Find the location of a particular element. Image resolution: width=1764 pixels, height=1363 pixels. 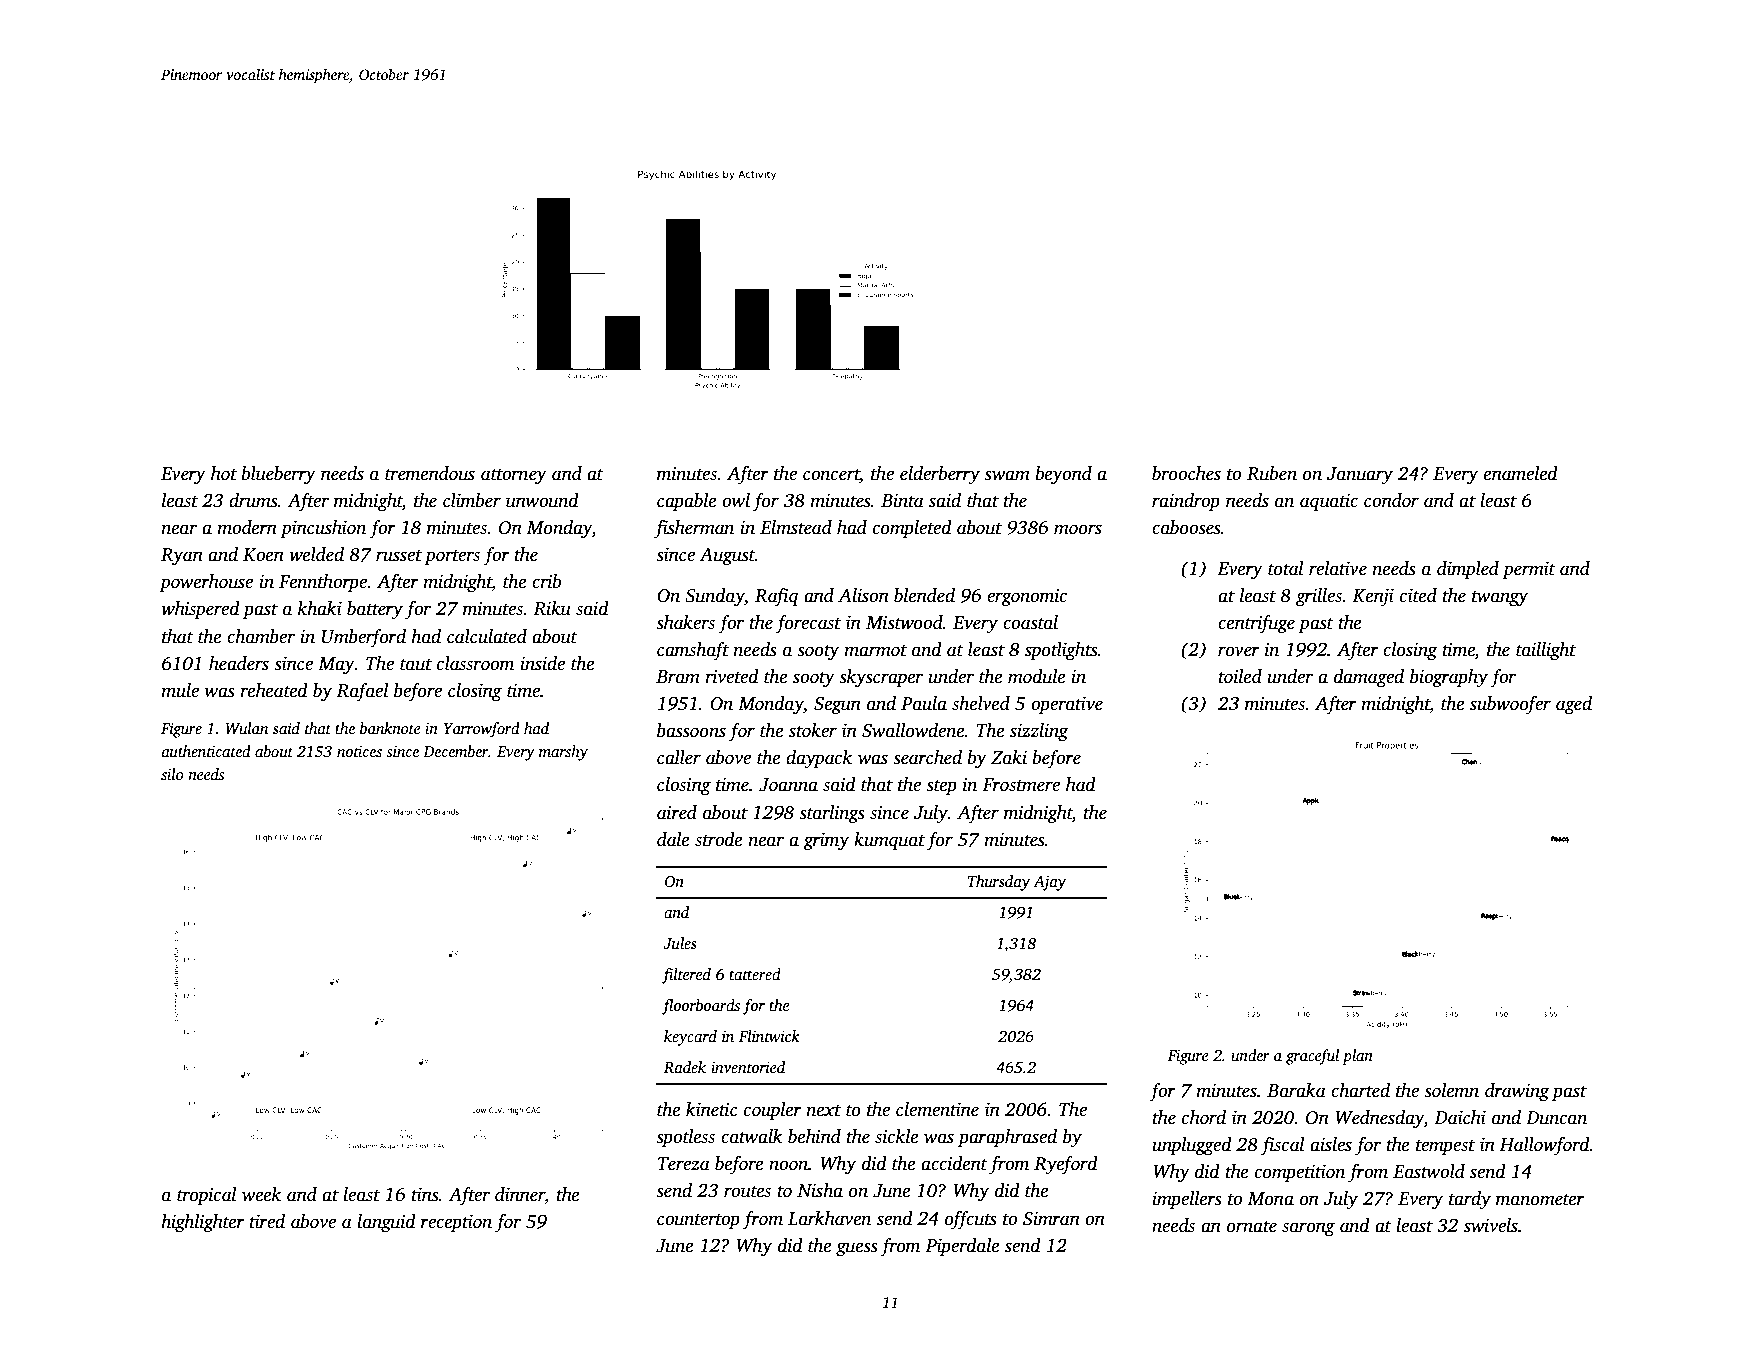

plan is located at coordinates (1357, 1057).
